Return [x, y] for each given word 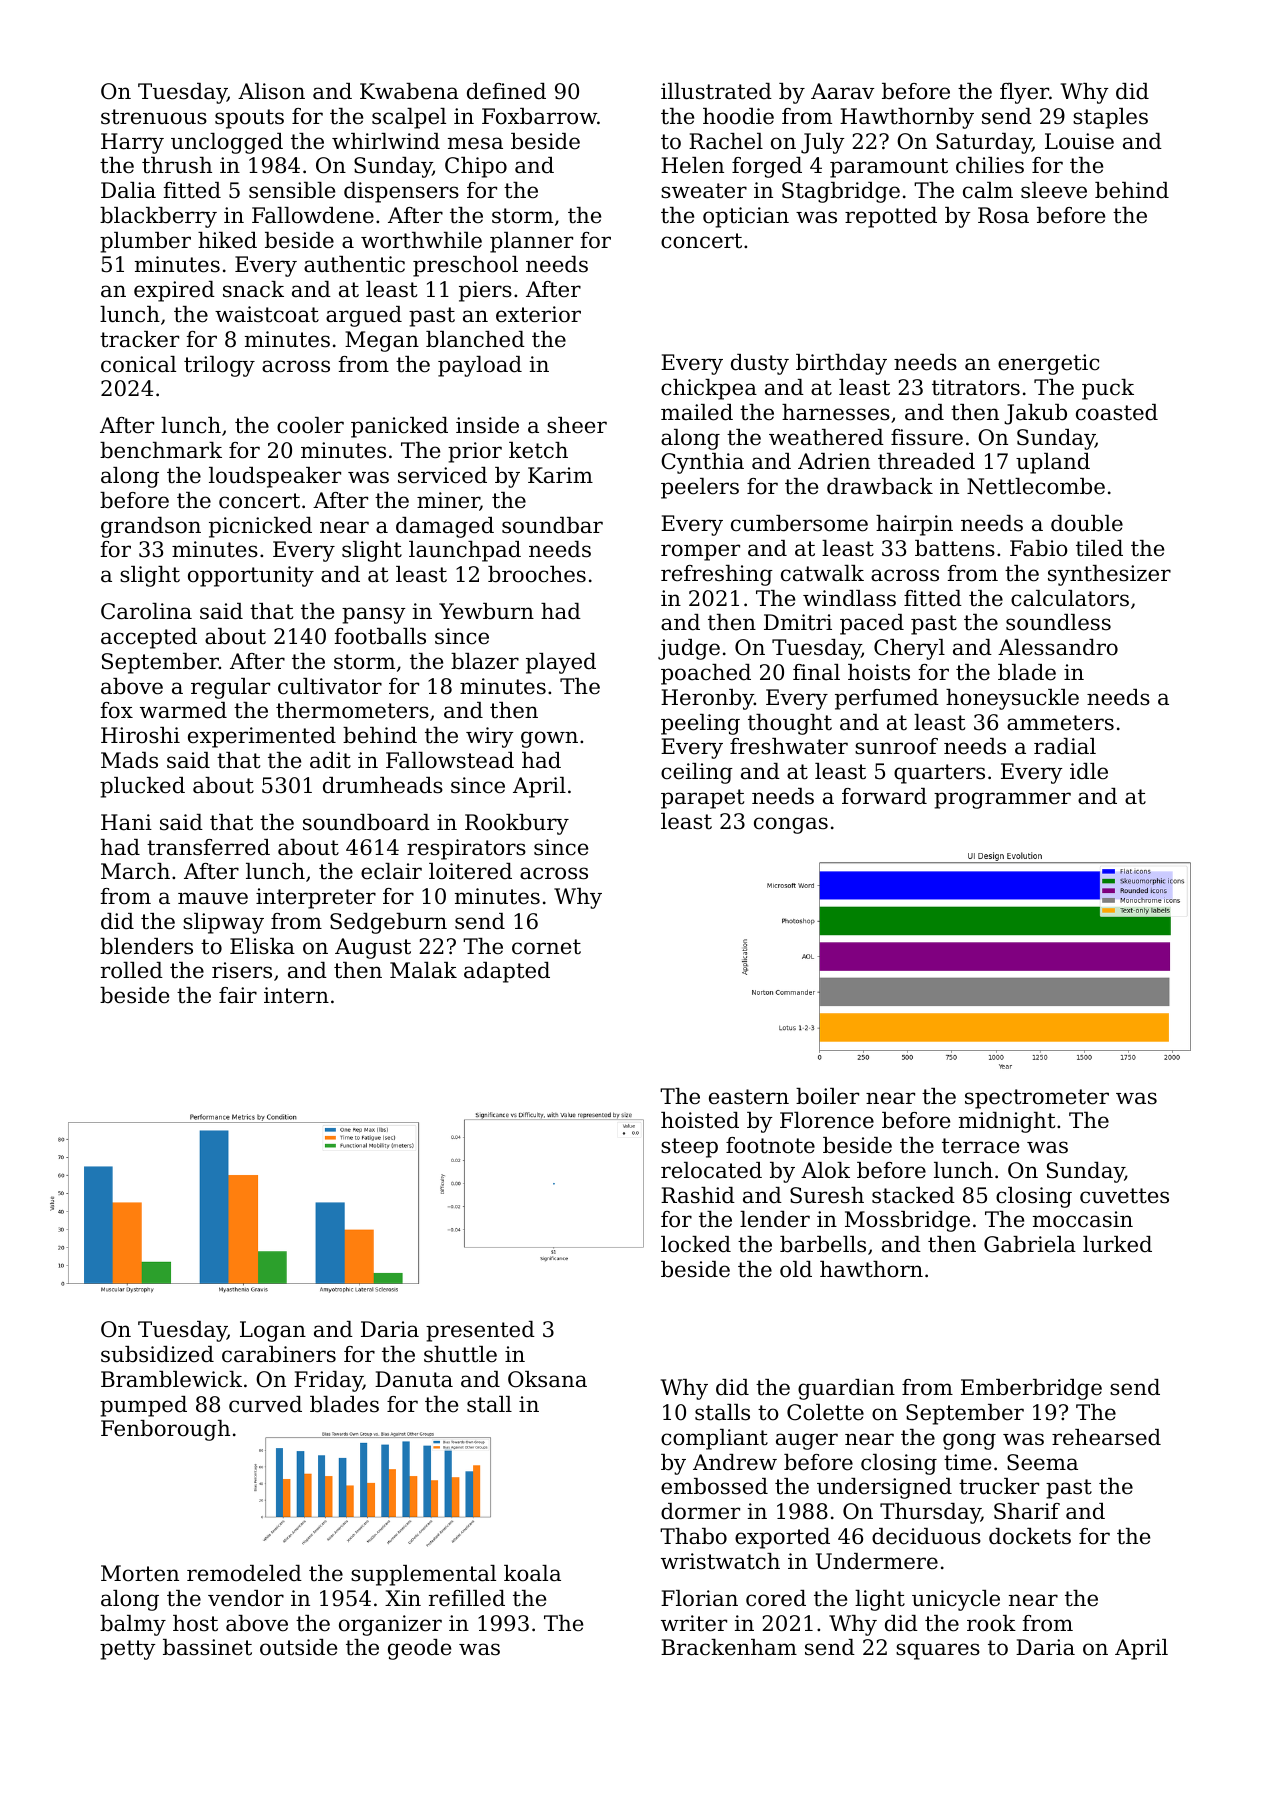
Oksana [547, 1379]
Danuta [414, 1379]
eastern [749, 1097]
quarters [939, 774]
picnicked [260, 527]
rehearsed [1106, 1437]
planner [531, 242]
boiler [827, 1096]
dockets [1030, 1536]
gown [549, 739]
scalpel [409, 118]
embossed [714, 1486]
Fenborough [165, 1430]
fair [238, 995]
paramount [889, 168]
